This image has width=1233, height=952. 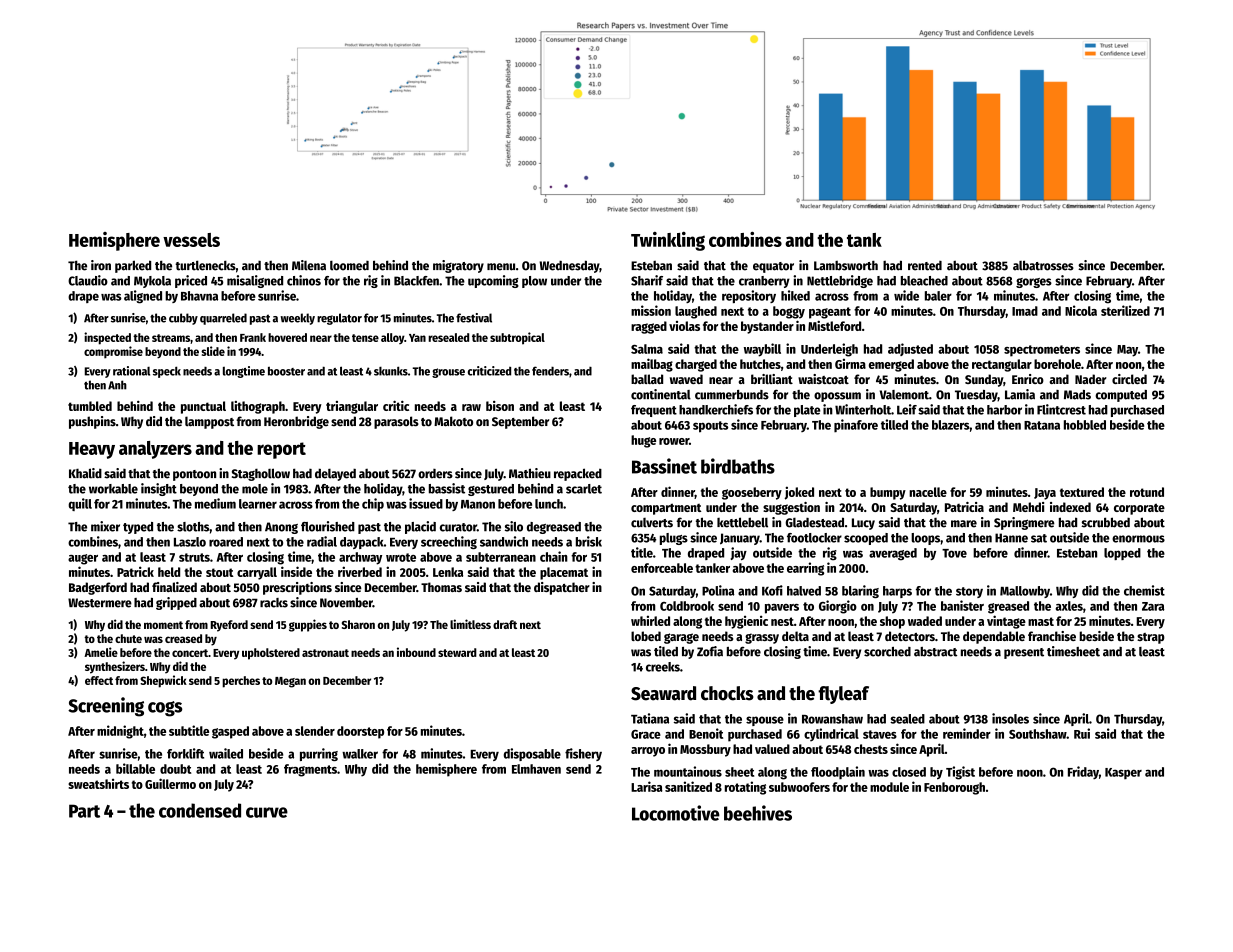 What do you see at coordinates (133, 266) in the image?
I see `parked` at bounding box center [133, 266].
